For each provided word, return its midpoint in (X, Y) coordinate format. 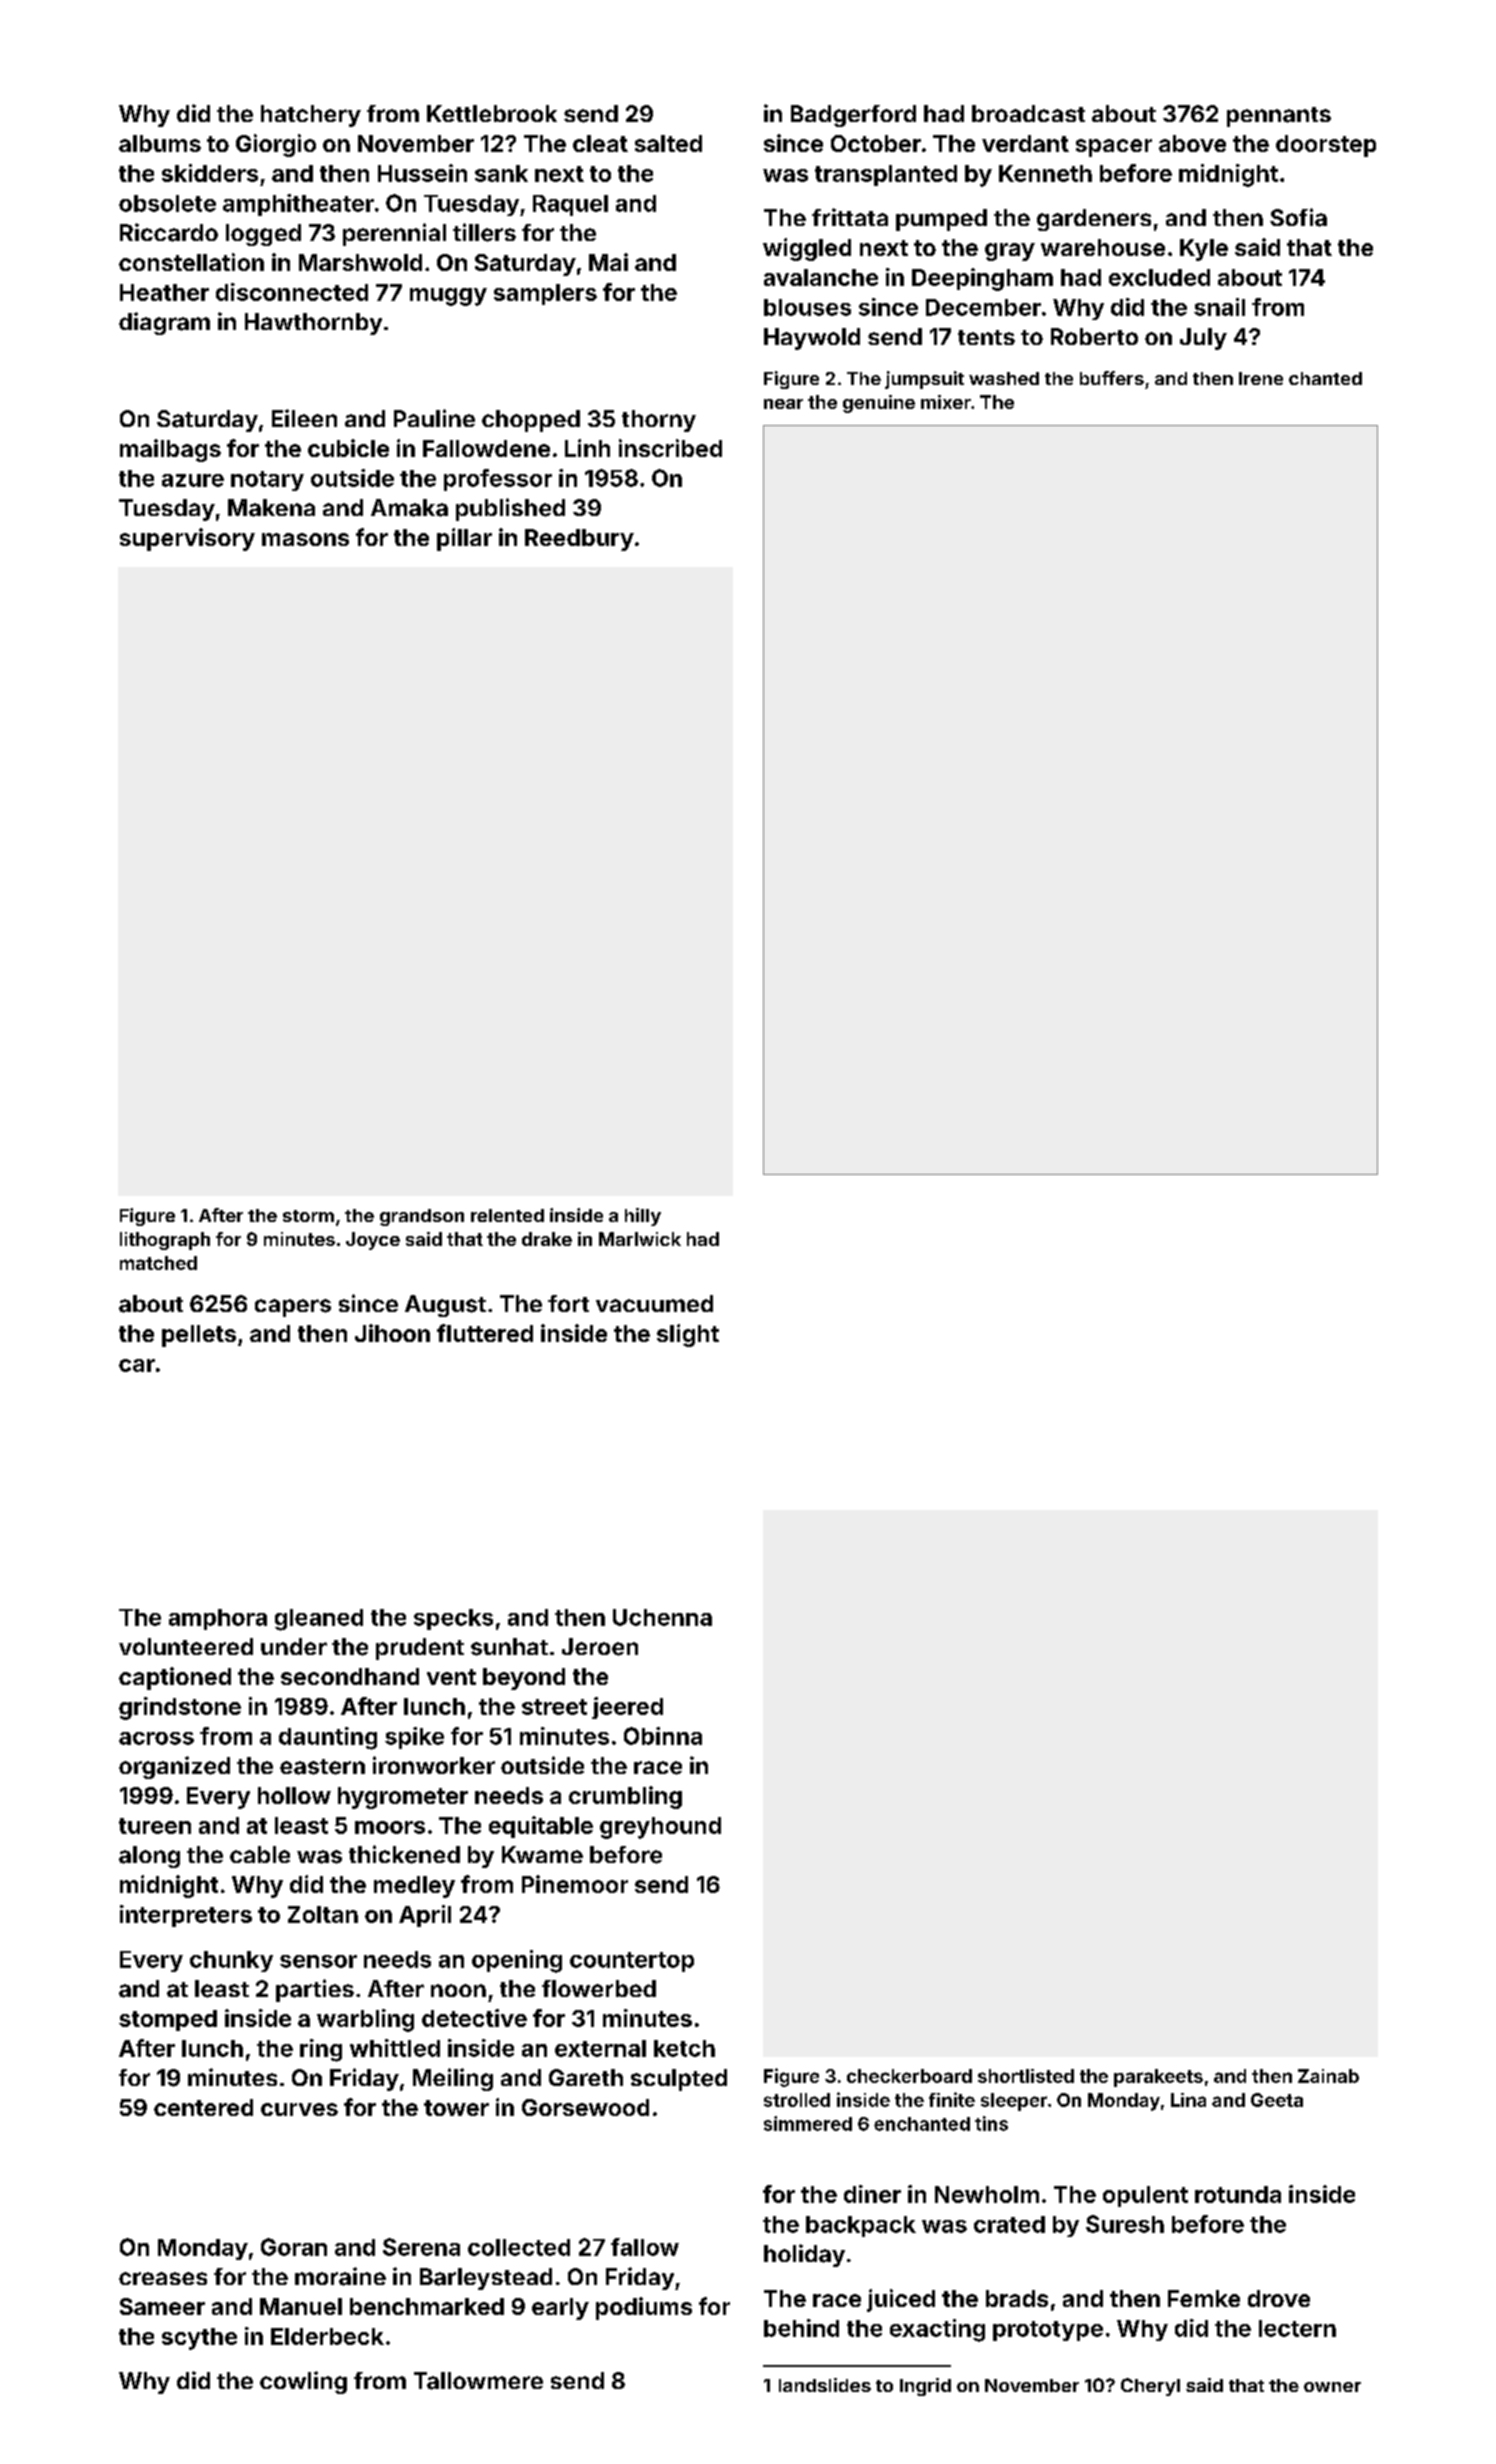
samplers (545, 294)
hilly (643, 1217)
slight (688, 1335)
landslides (825, 2385)
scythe (199, 2339)
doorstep (1326, 146)
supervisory (187, 539)
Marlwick (640, 1239)
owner (1332, 2387)
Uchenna (662, 1617)
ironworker (434, 1765)
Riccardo (169, 232)
